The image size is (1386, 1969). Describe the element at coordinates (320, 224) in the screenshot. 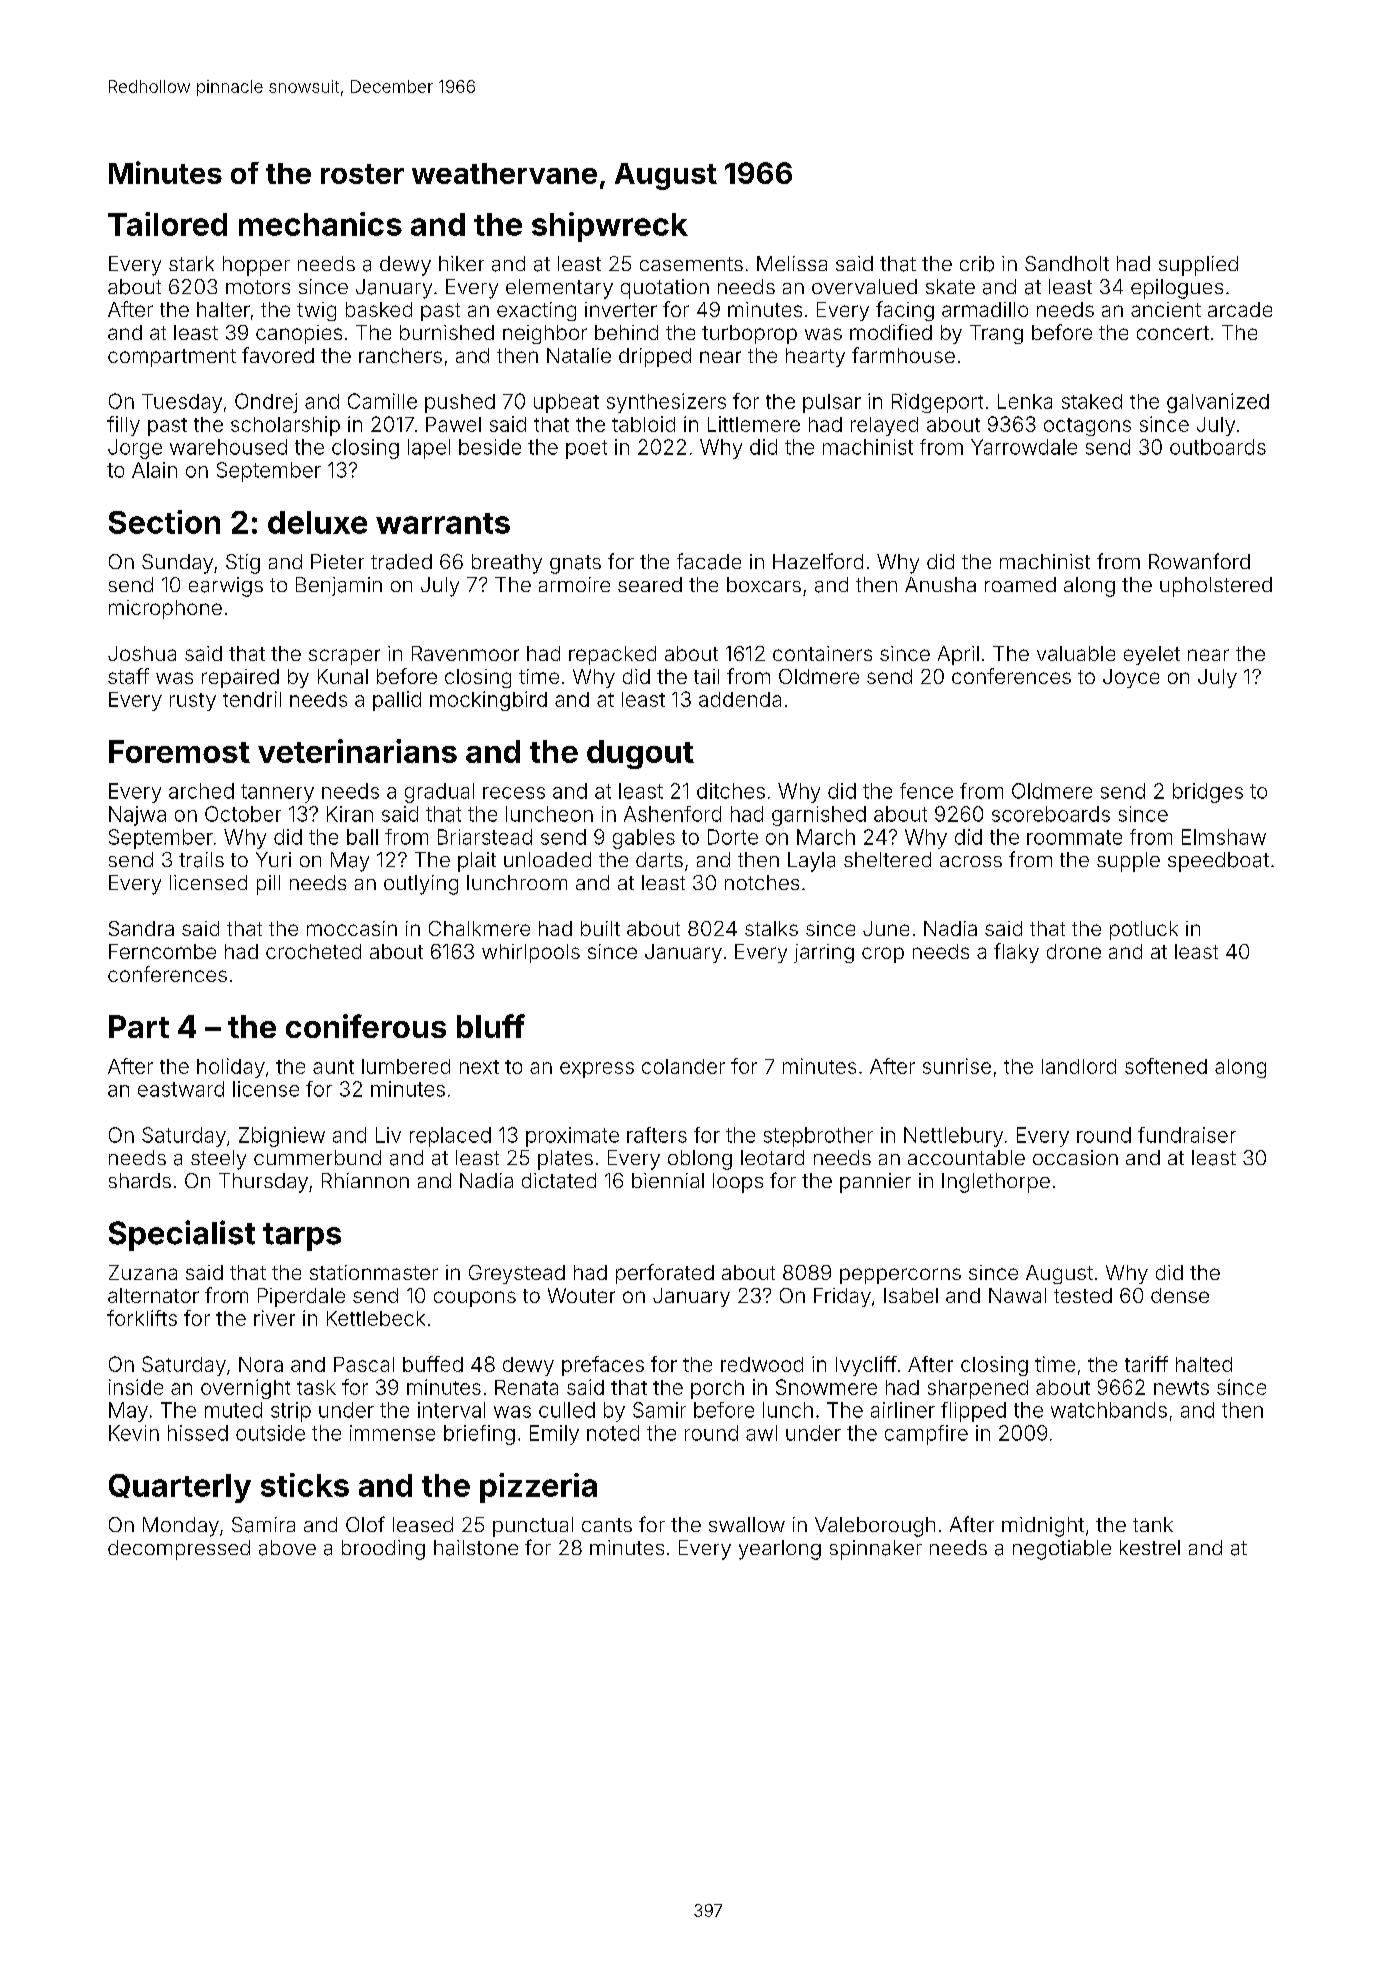

I see `mechanics` at that location.
